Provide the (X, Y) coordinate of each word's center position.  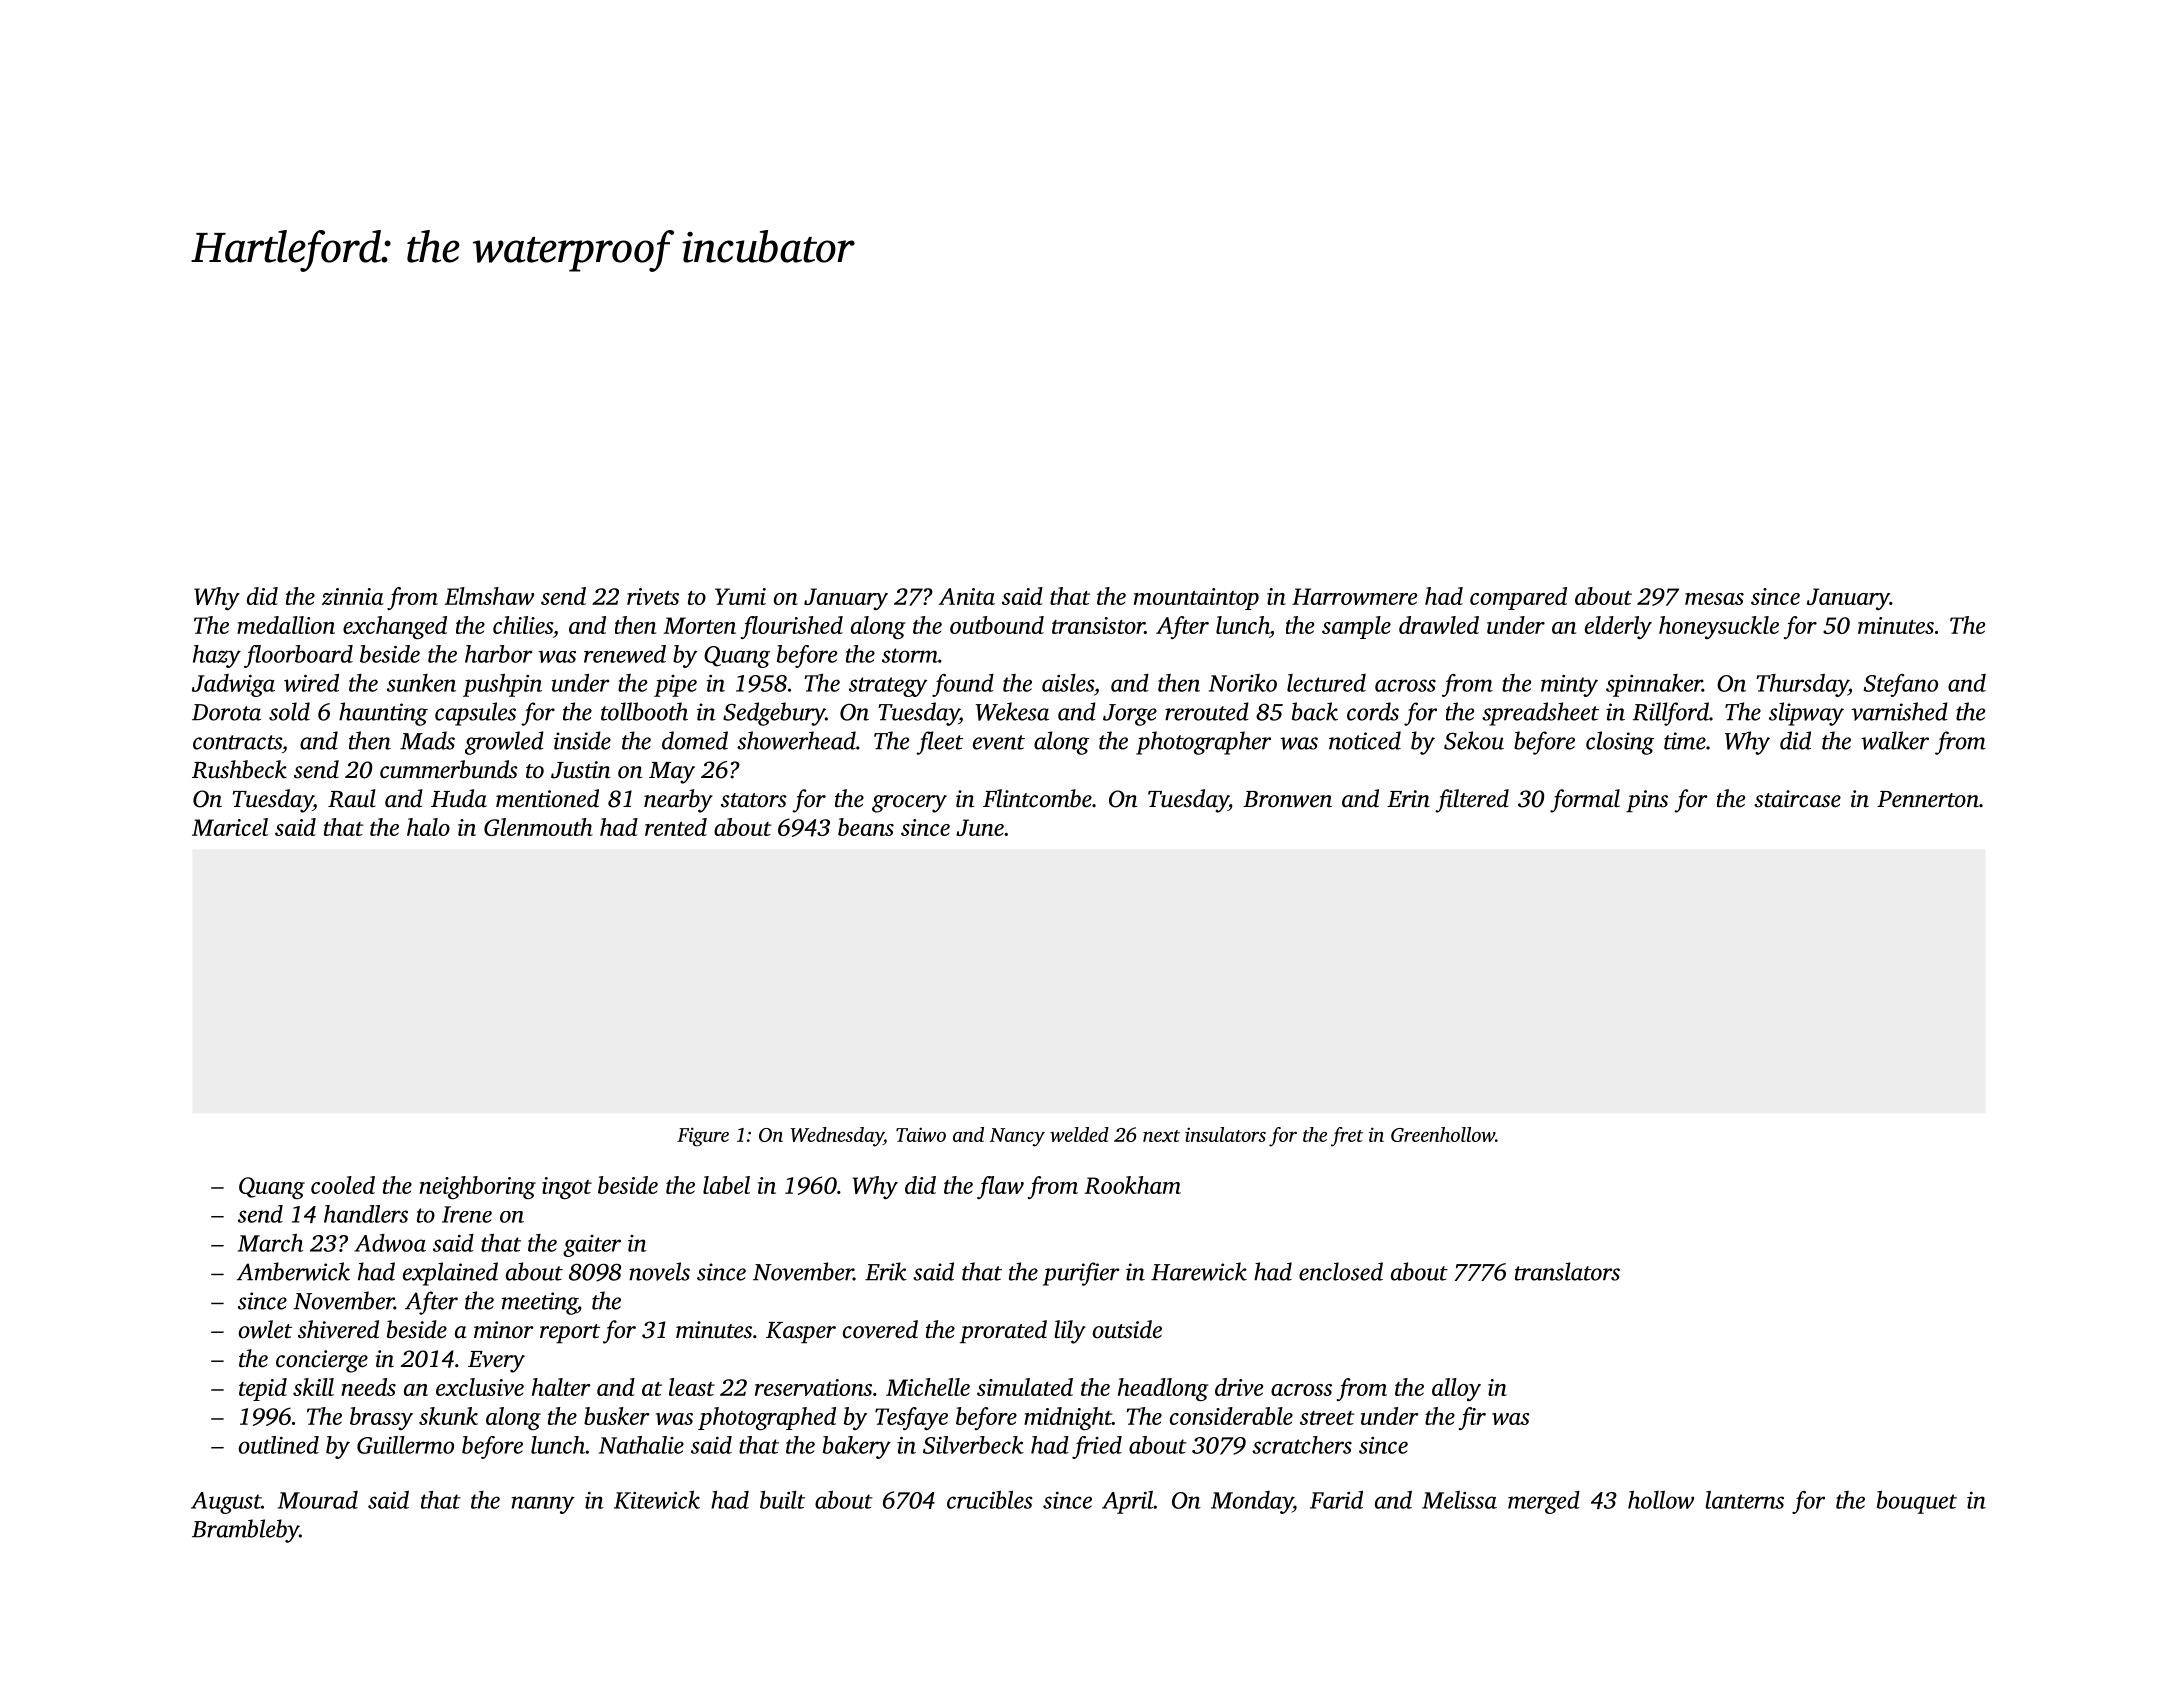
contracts (237, 742)
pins (1647, 801)
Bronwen (1287, 799)
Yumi (740, 596)
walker (1895, 740)
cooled (343, 1185)
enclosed (1341, 1271)
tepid (263, 1389)
